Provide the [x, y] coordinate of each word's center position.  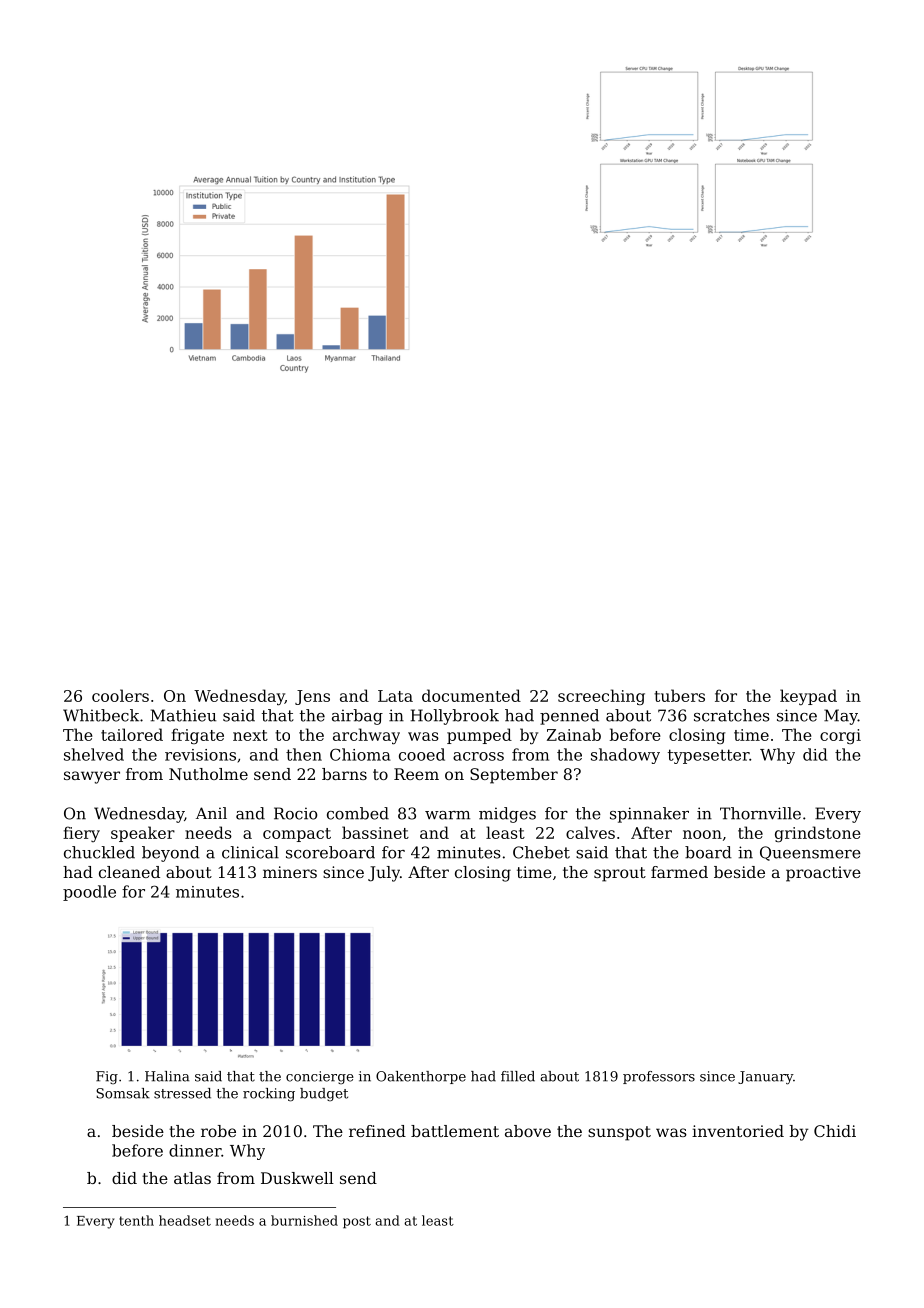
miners [290, 872]
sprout [620, 874]
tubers [679, 695]
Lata [395, 696]
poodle [89, 893]
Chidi [835, 1131]
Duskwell [297, 1178]
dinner [195, 1150]
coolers [120, 695]
